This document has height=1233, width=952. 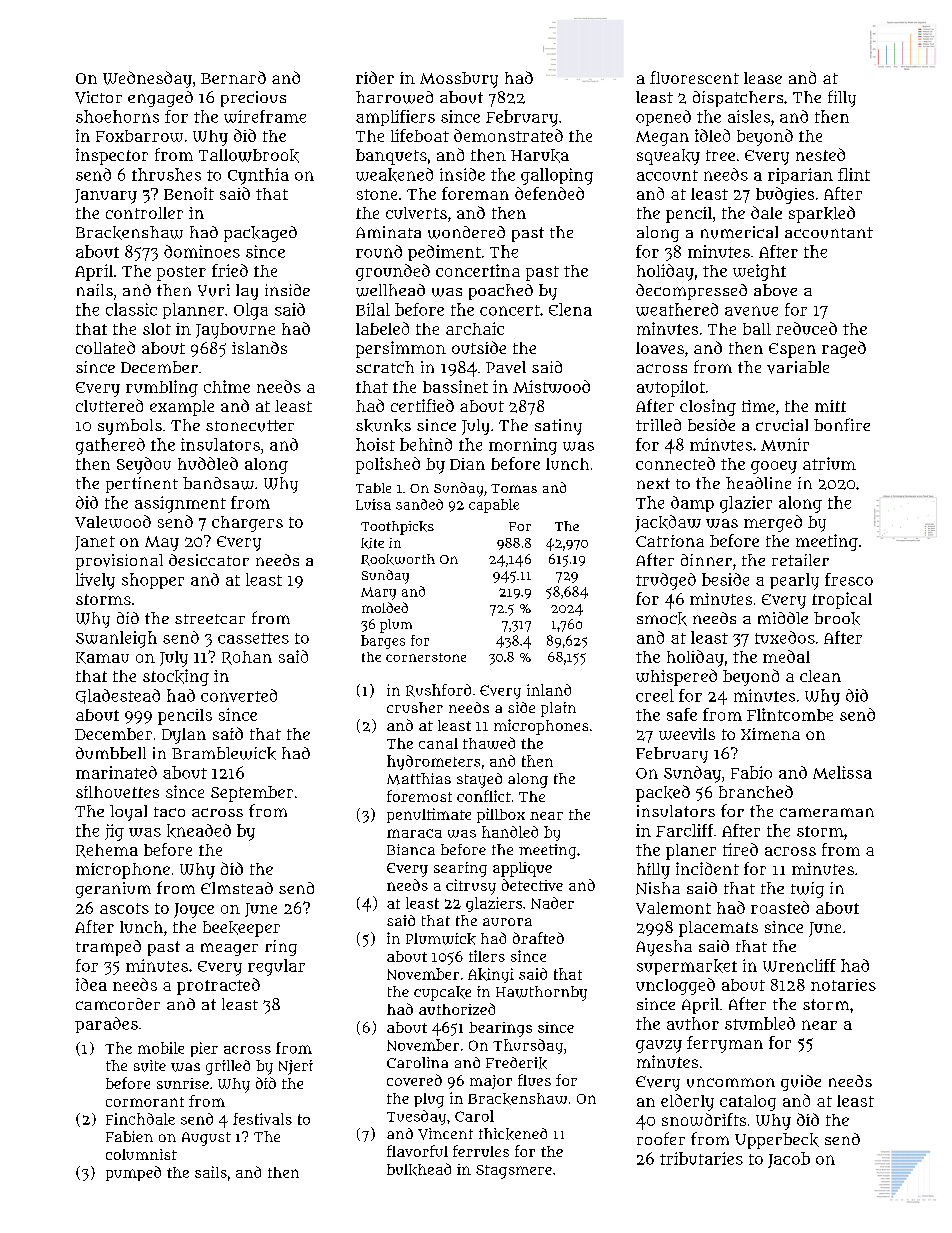 What do you see at coordinates (144, 213) in the document?
I see `controller` at bounding box center [144, 213].
